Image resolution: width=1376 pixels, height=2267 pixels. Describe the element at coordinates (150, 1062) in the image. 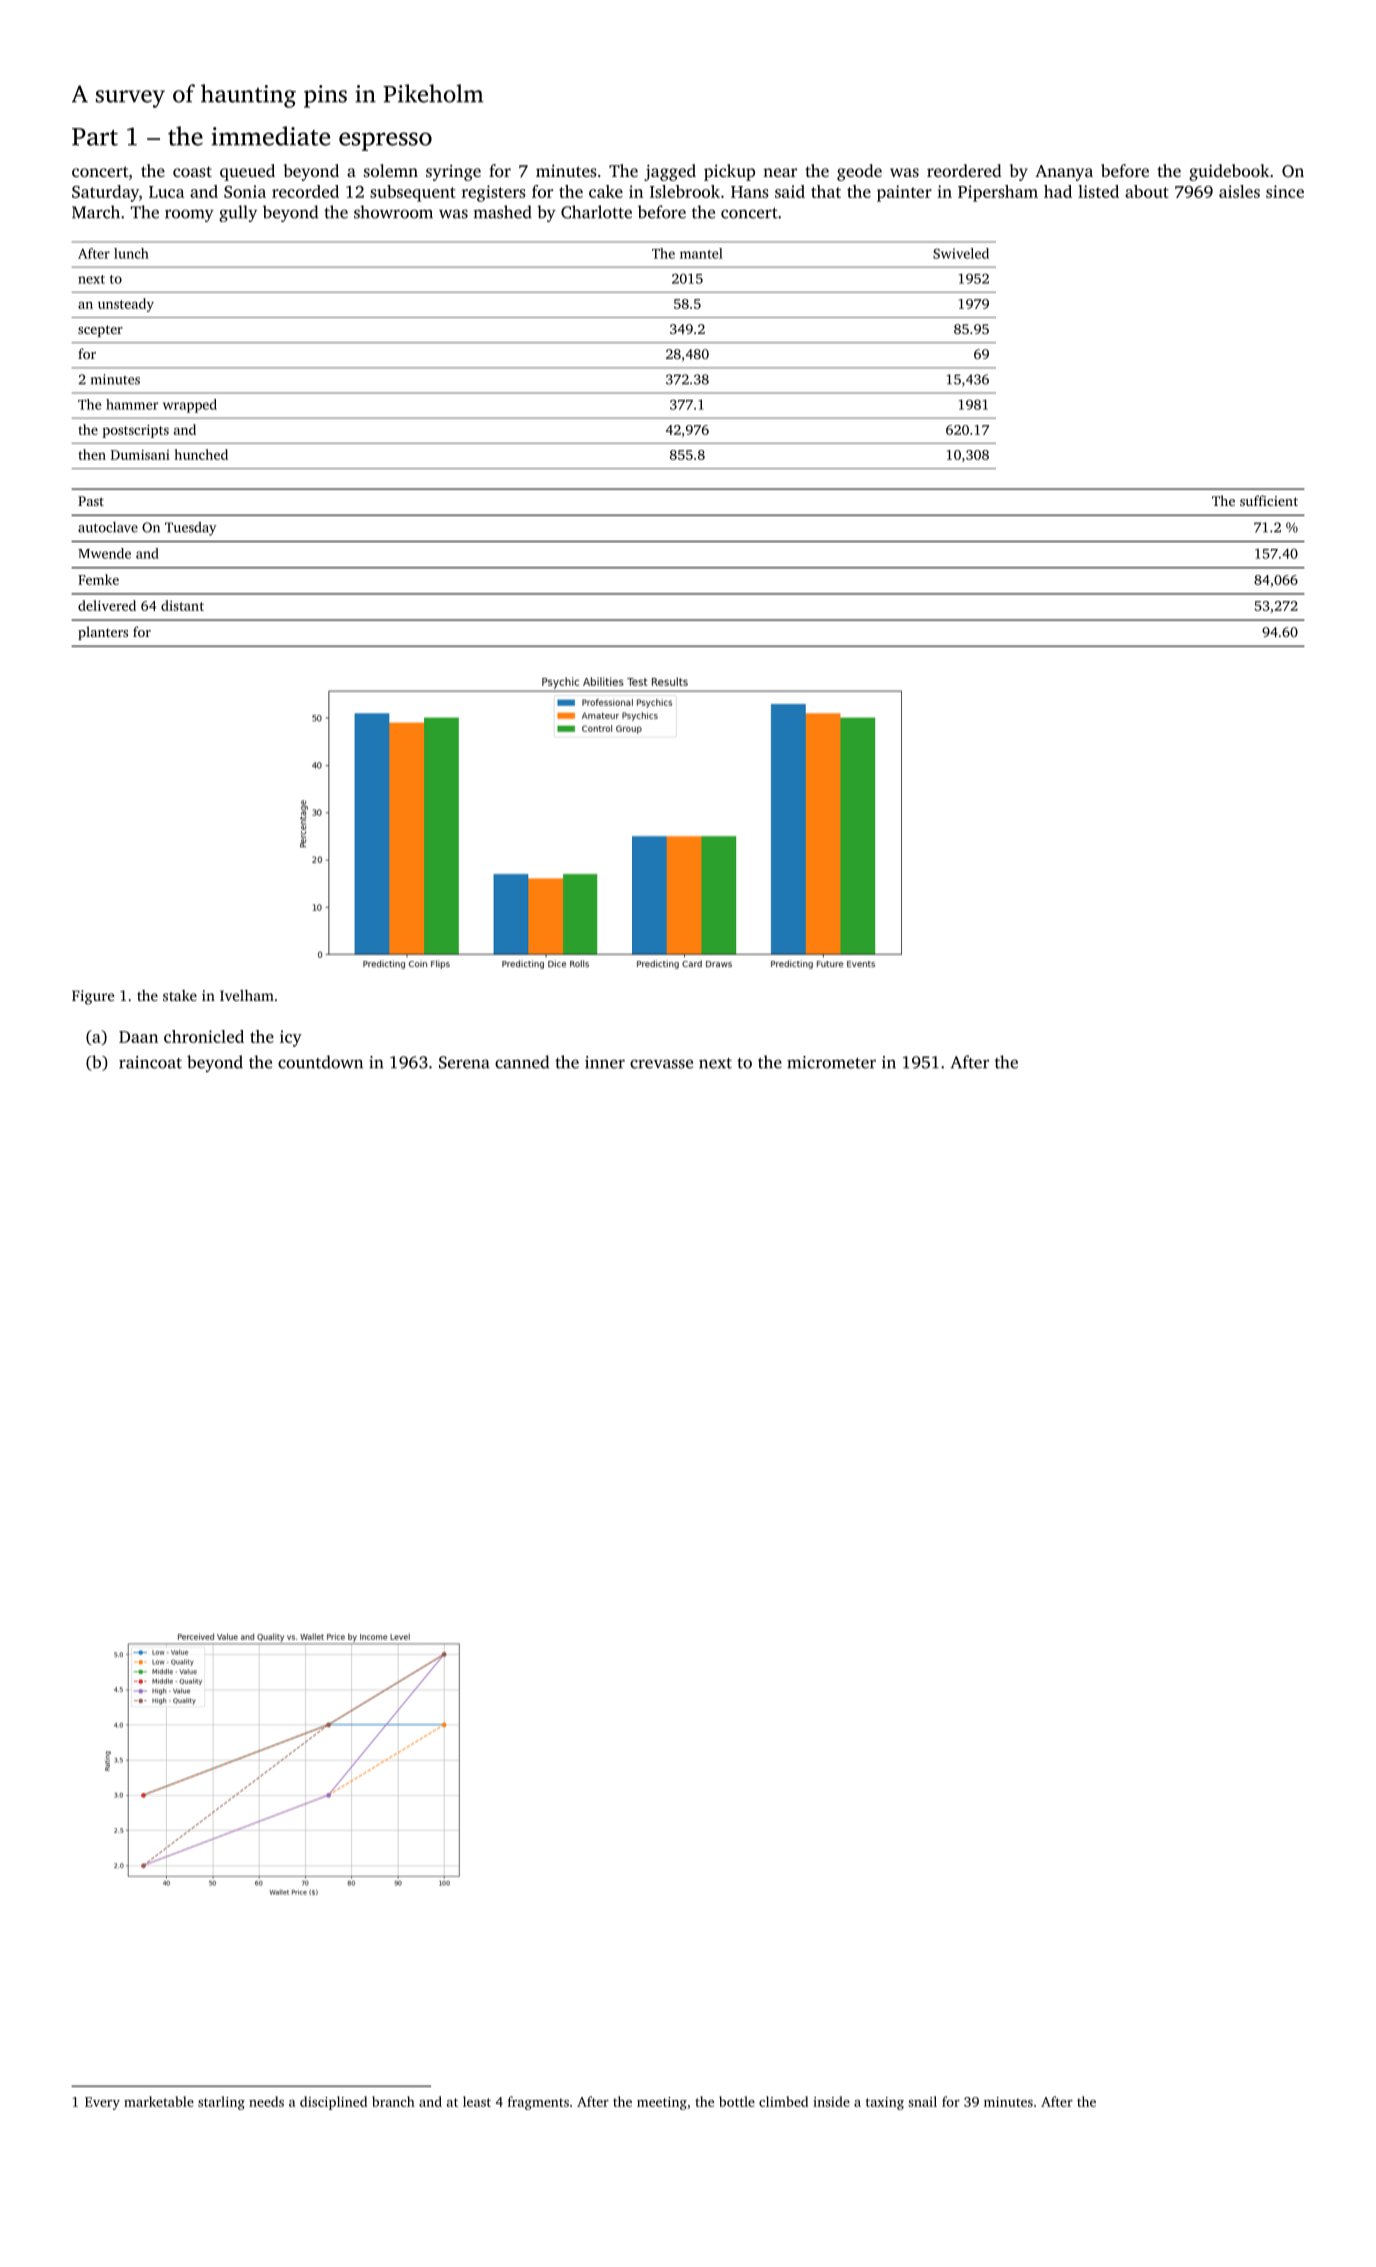

I see `raincoat` at that location.
